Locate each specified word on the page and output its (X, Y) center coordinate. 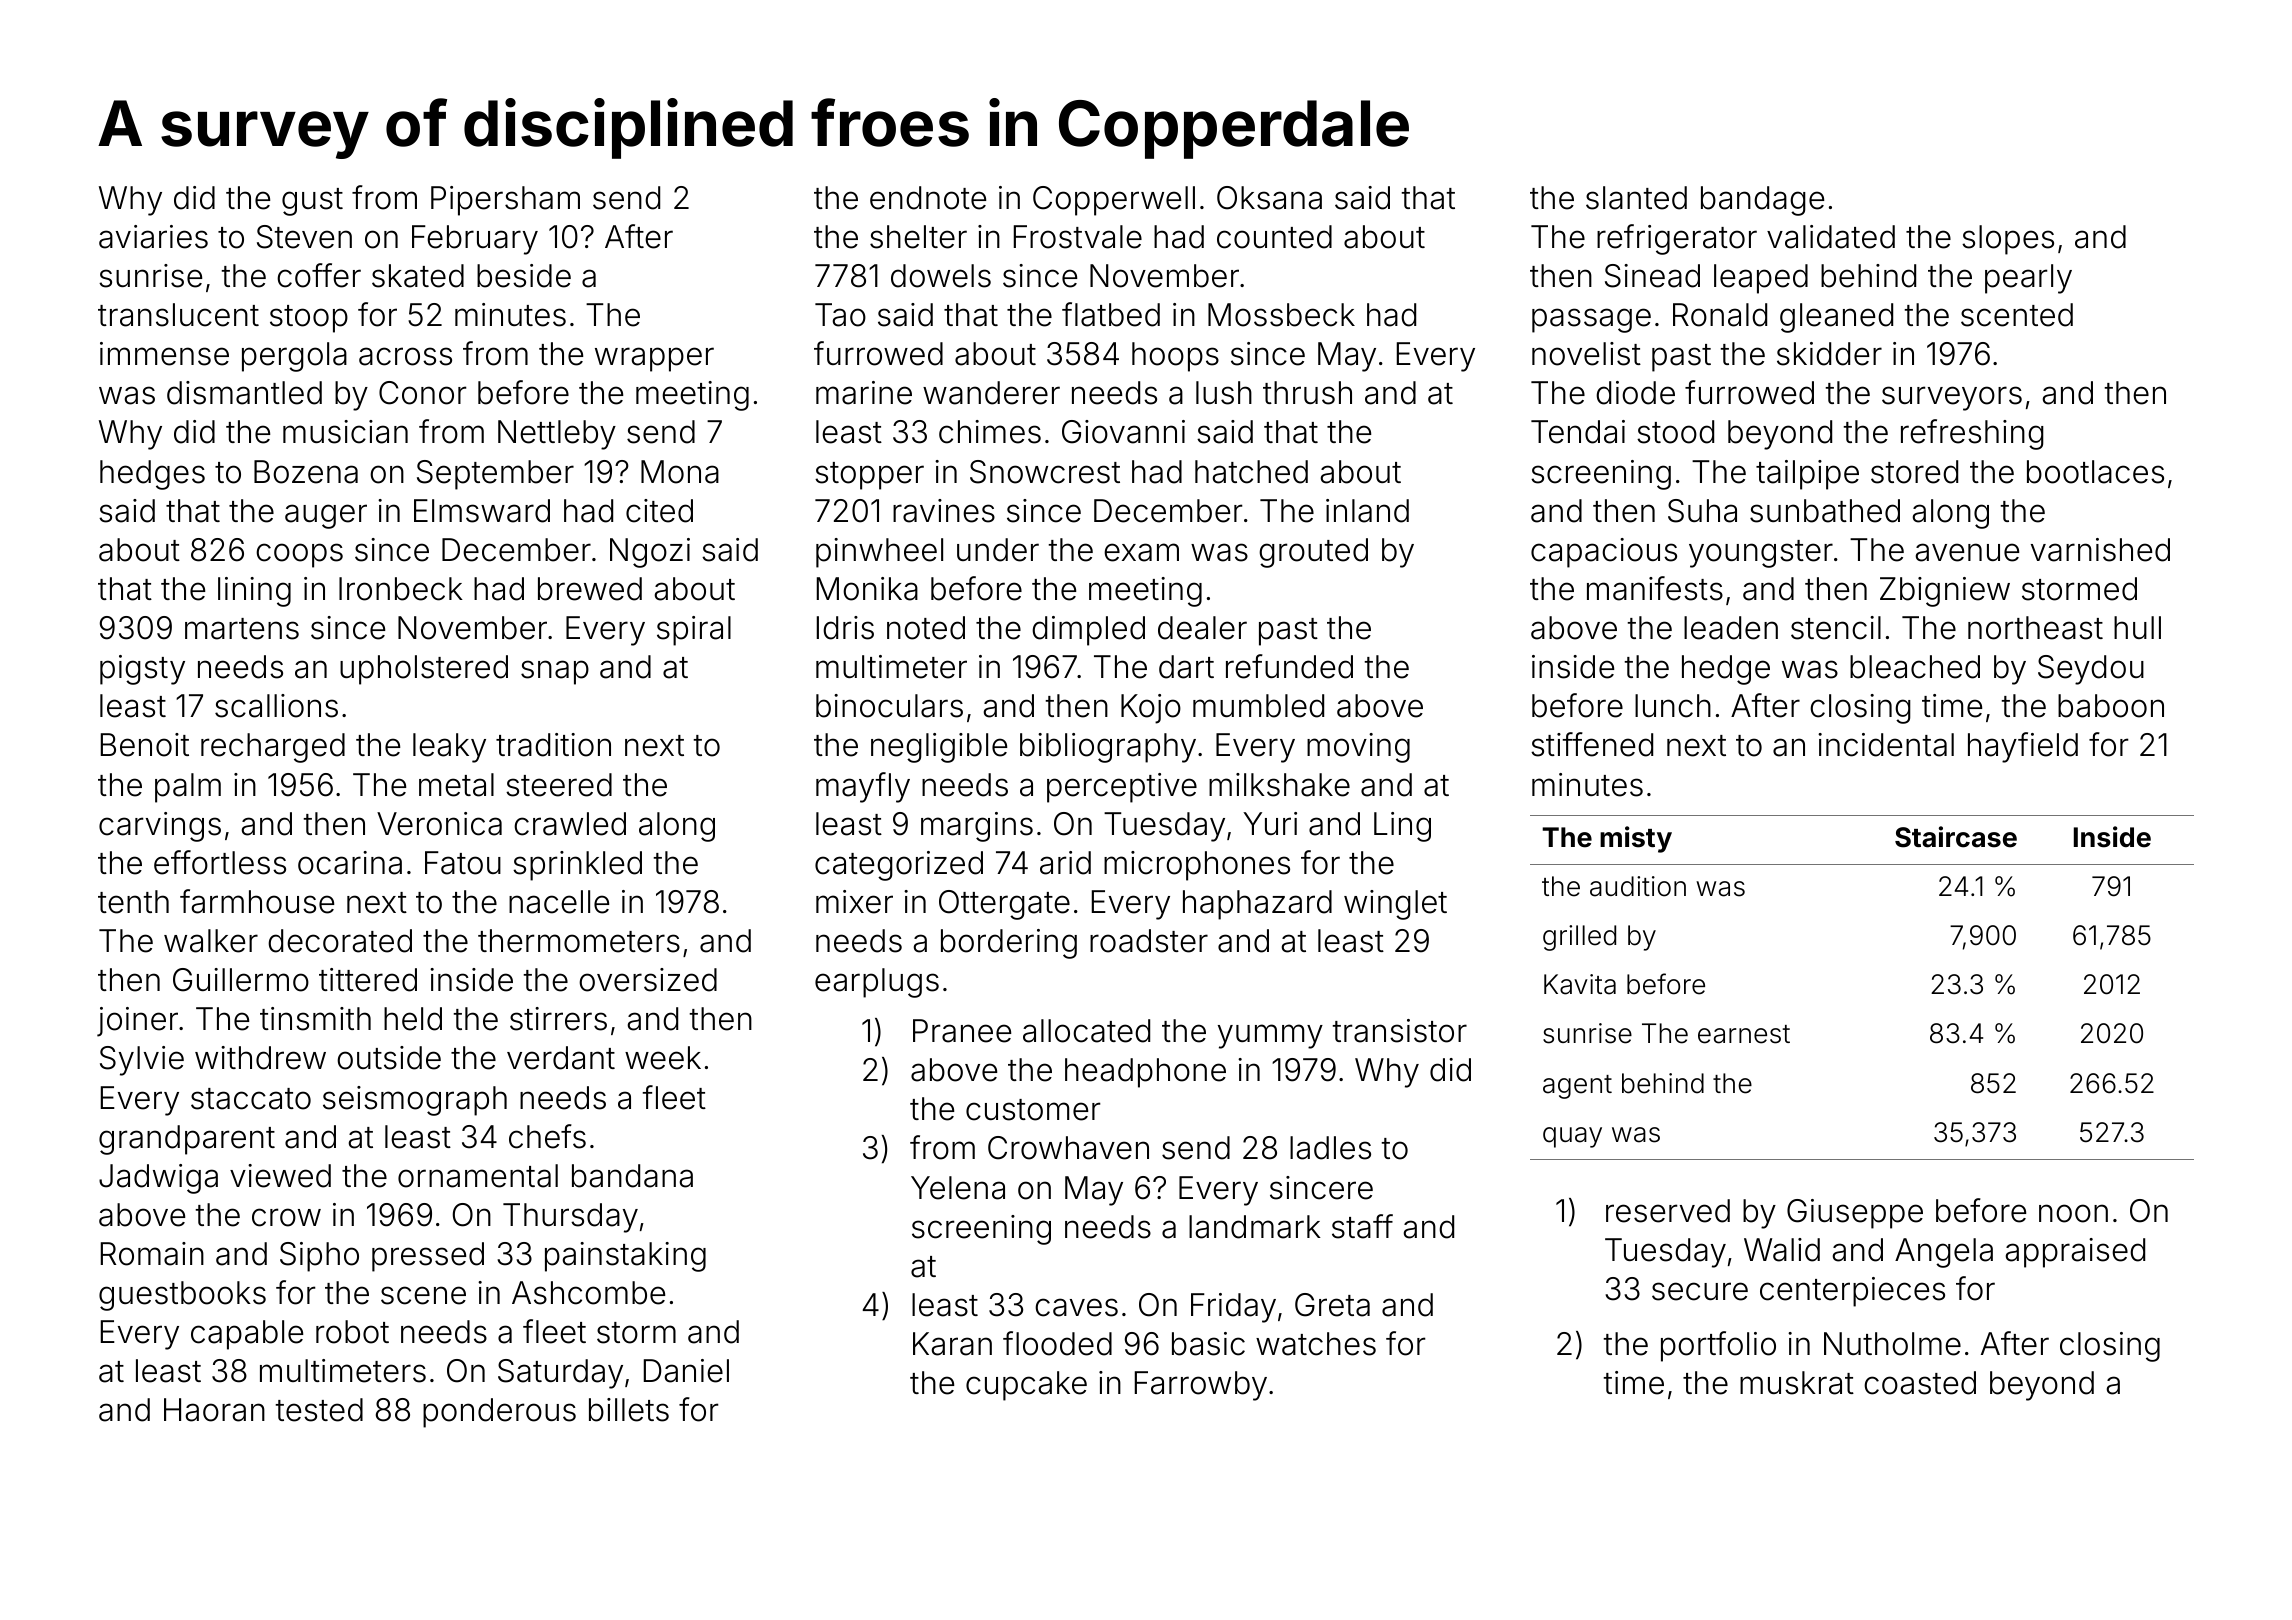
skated (418, 276)
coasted (1920, 1383)
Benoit (145, 745)
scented (2017, 315)
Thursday (570, 1218)
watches (1316, 1344)
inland (1367, 511)
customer (1033, 1110)
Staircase (1956, 837)
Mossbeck (1281, 315)
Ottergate (1004, 905)
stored (1914, 472)
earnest (1744, 1034)
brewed (590, 589)
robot (352, 1332)
